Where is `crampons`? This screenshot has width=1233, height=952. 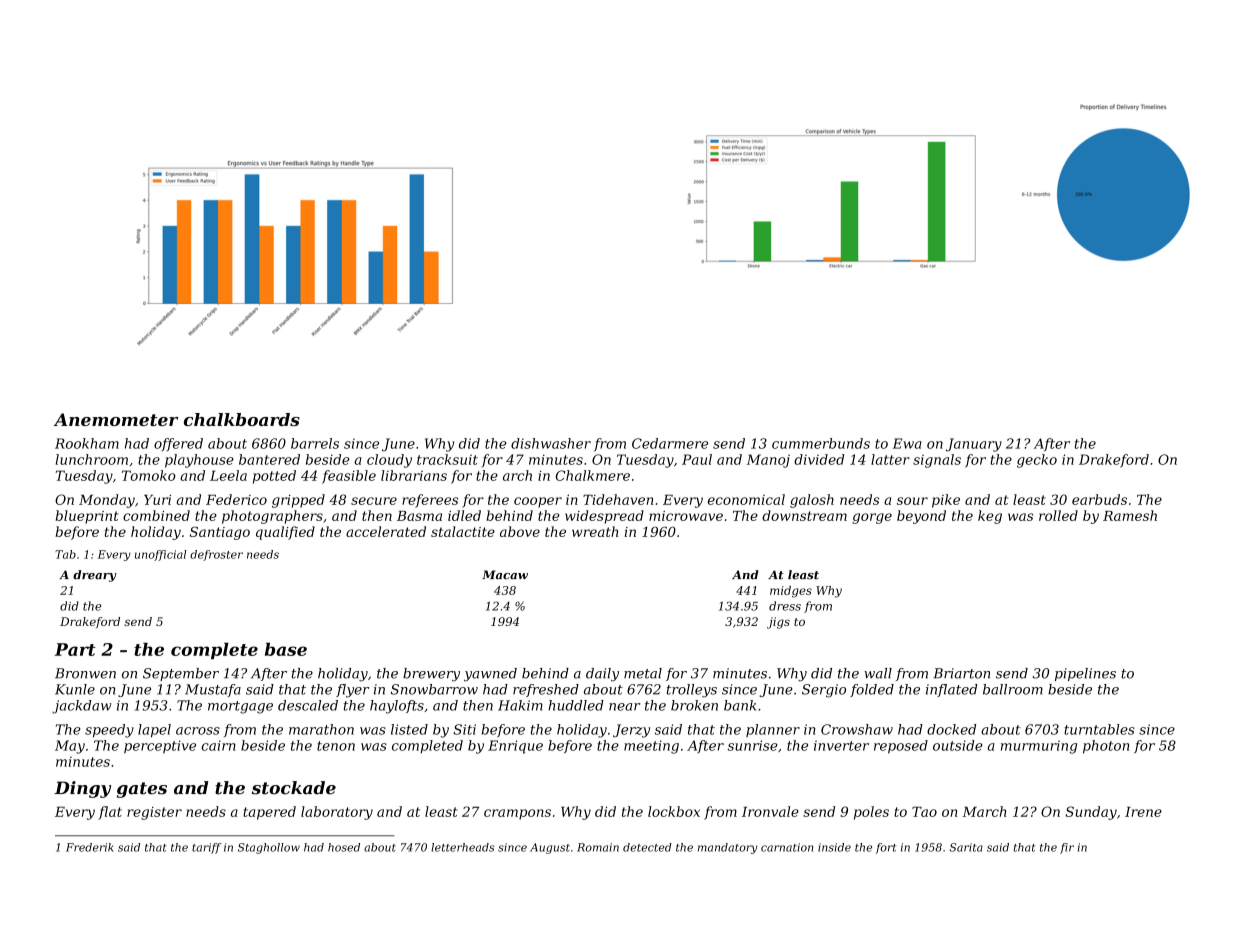 crampons is located at coordinates (517, 814).
